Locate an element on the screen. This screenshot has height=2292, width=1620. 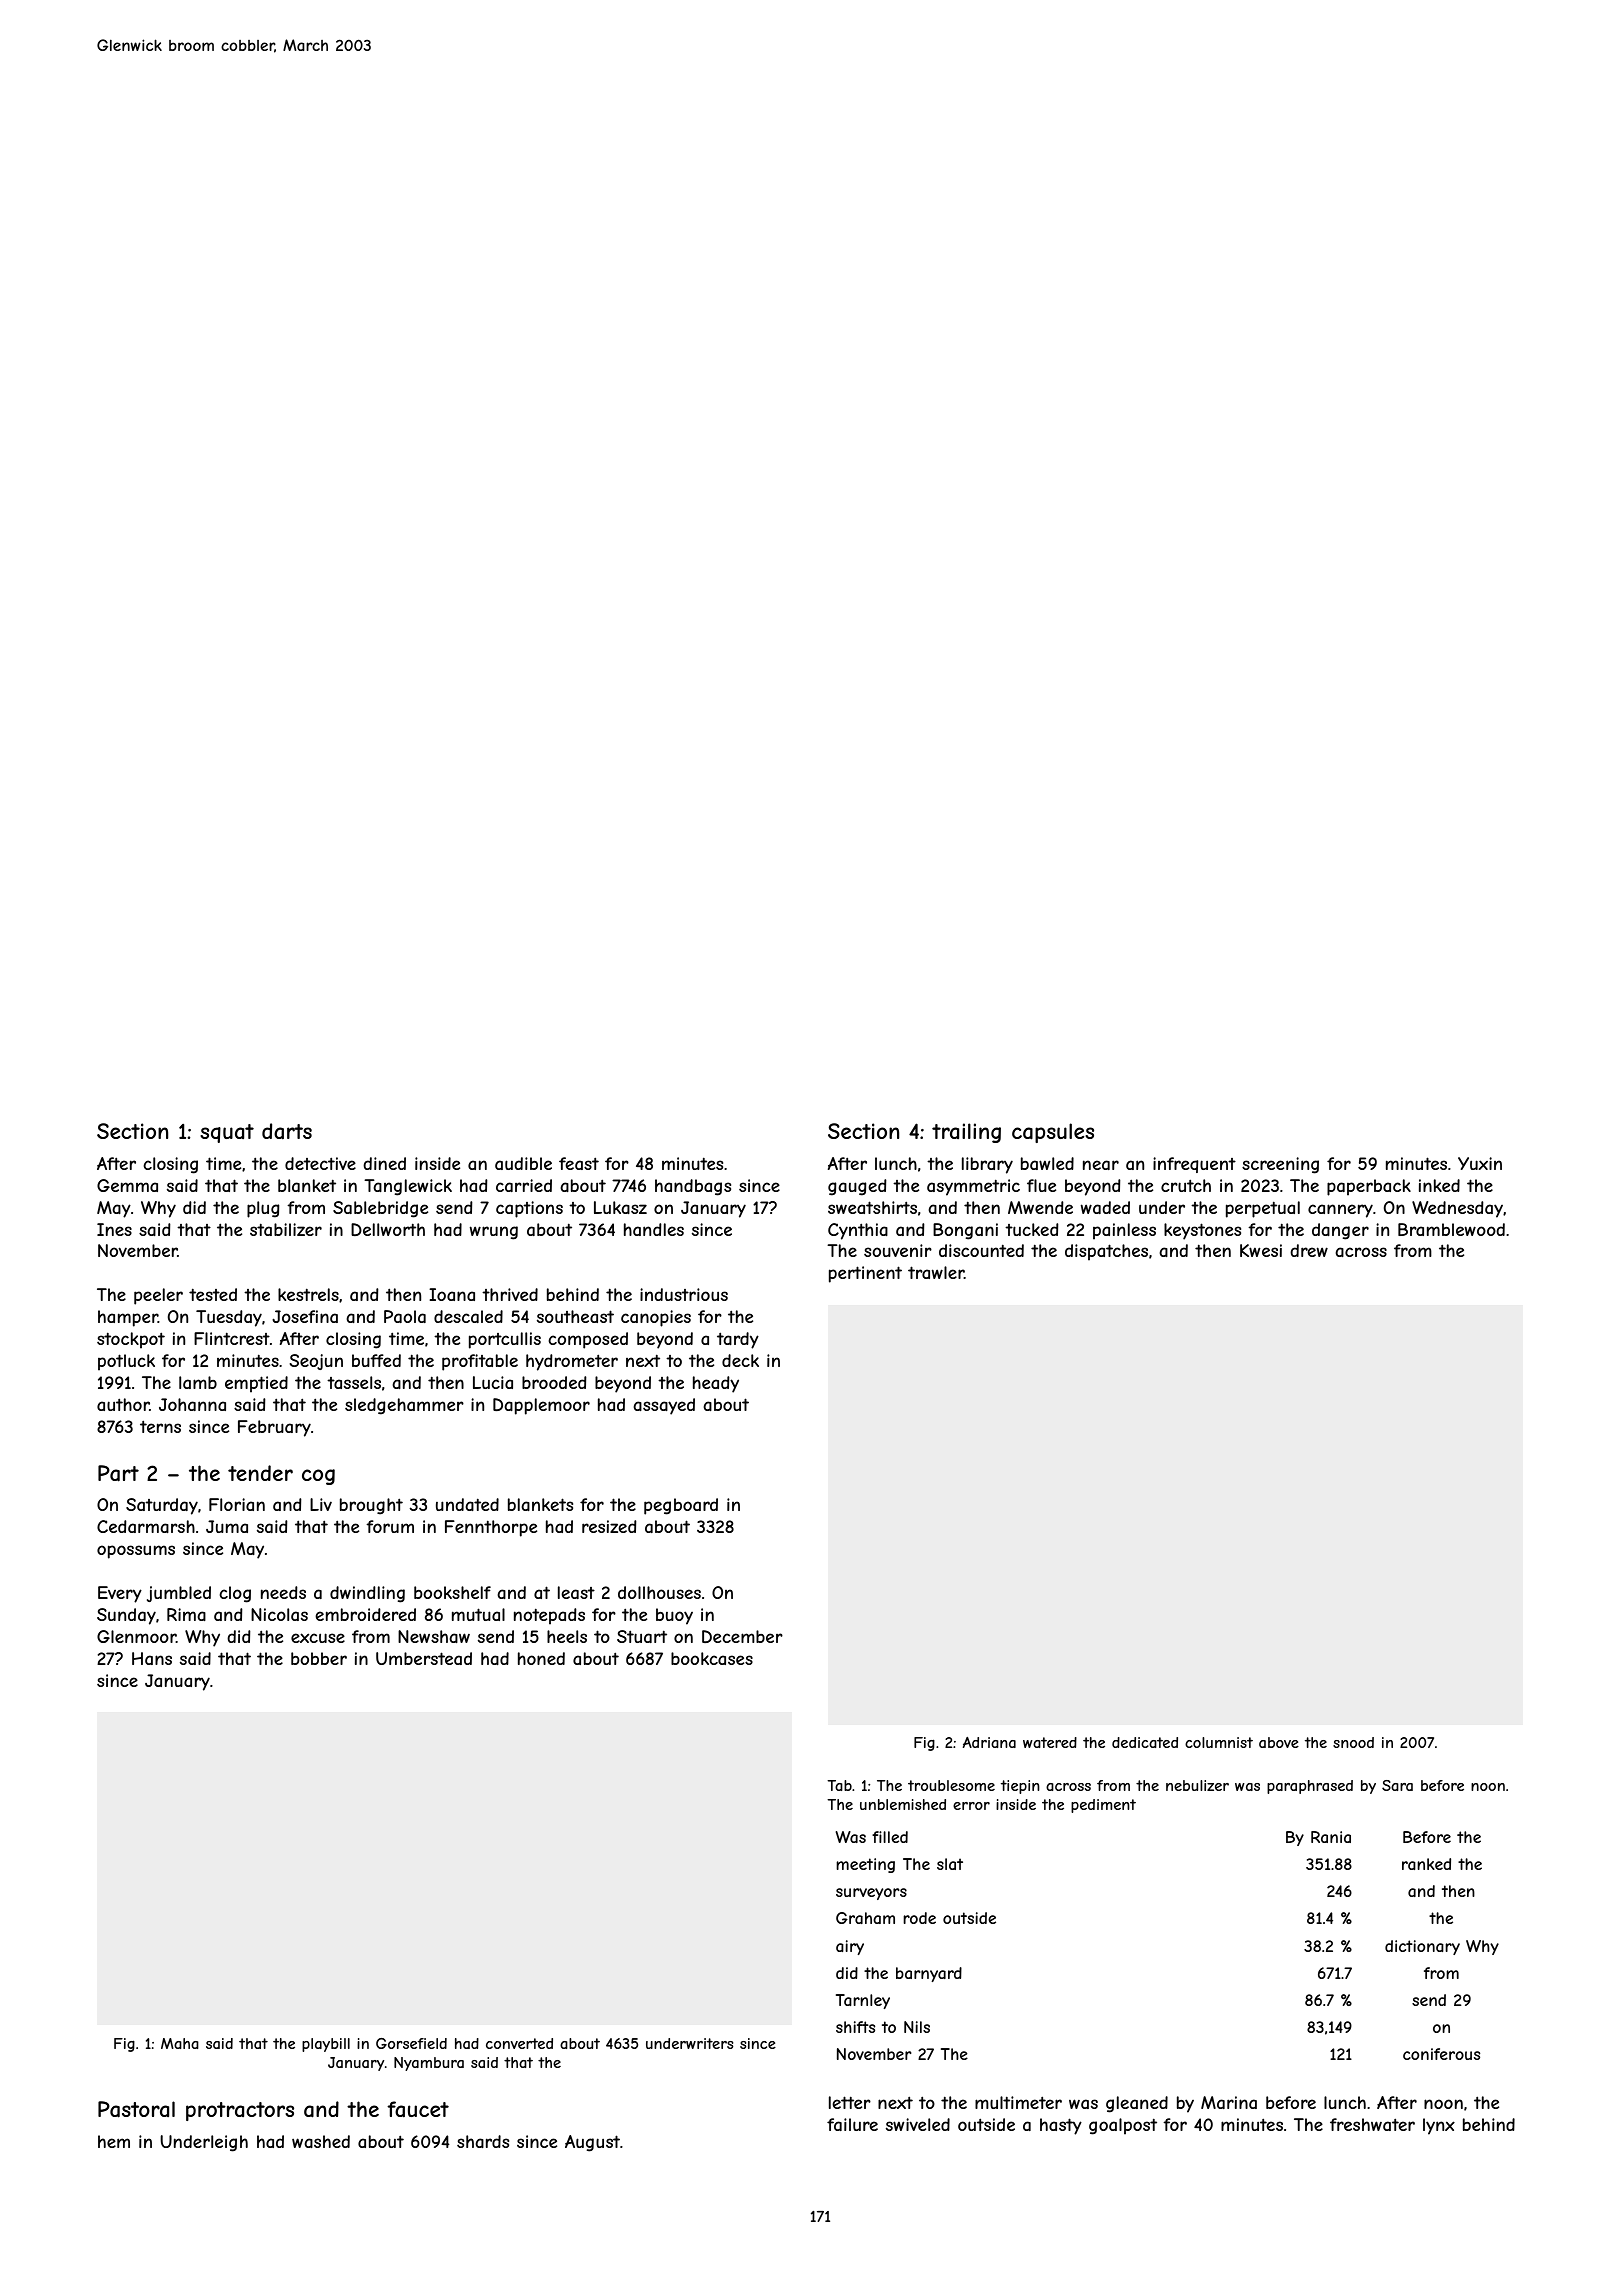
shards is located at coordinates (483, 2141).
